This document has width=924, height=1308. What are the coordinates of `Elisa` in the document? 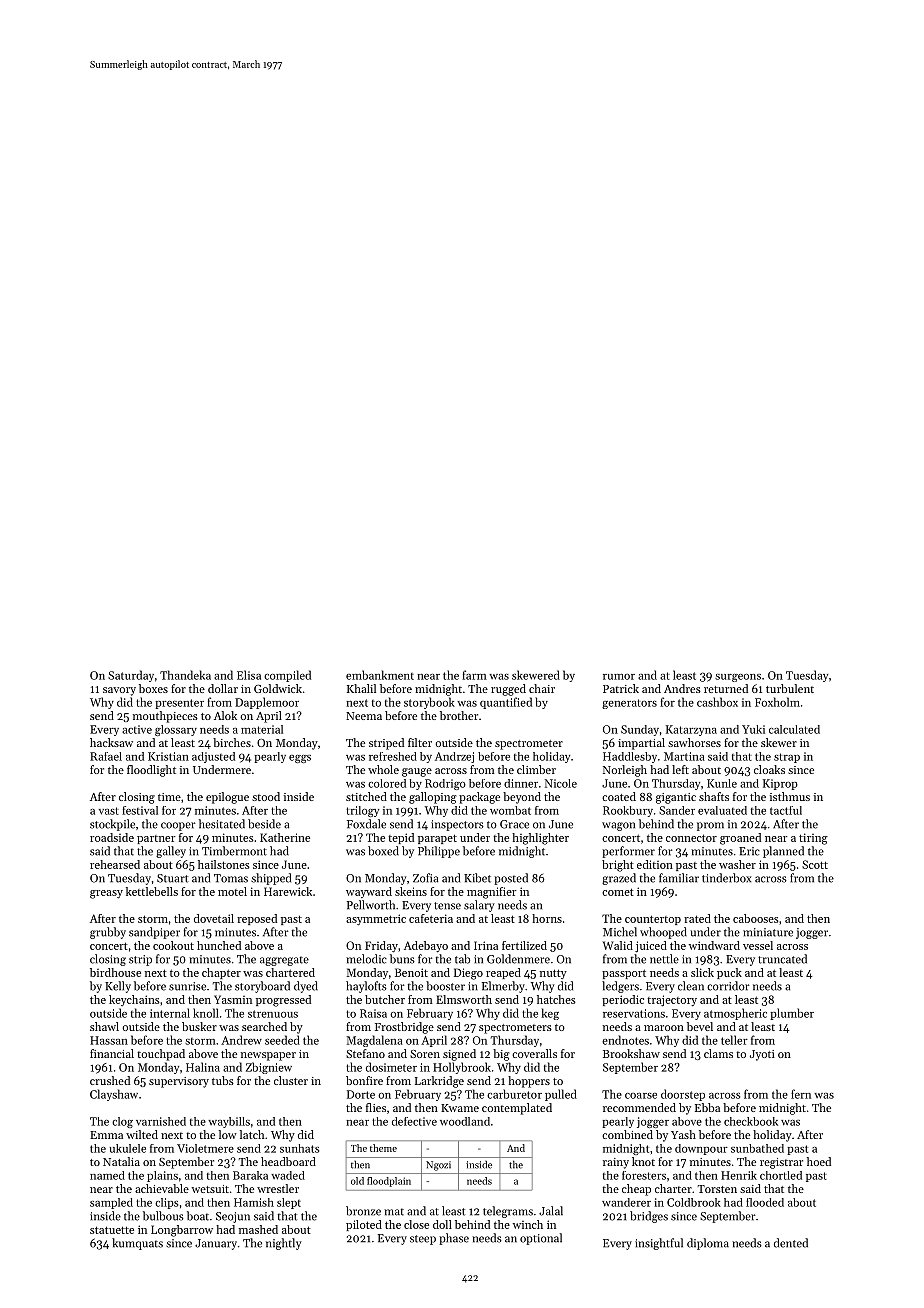 It's located at (249, 675).
